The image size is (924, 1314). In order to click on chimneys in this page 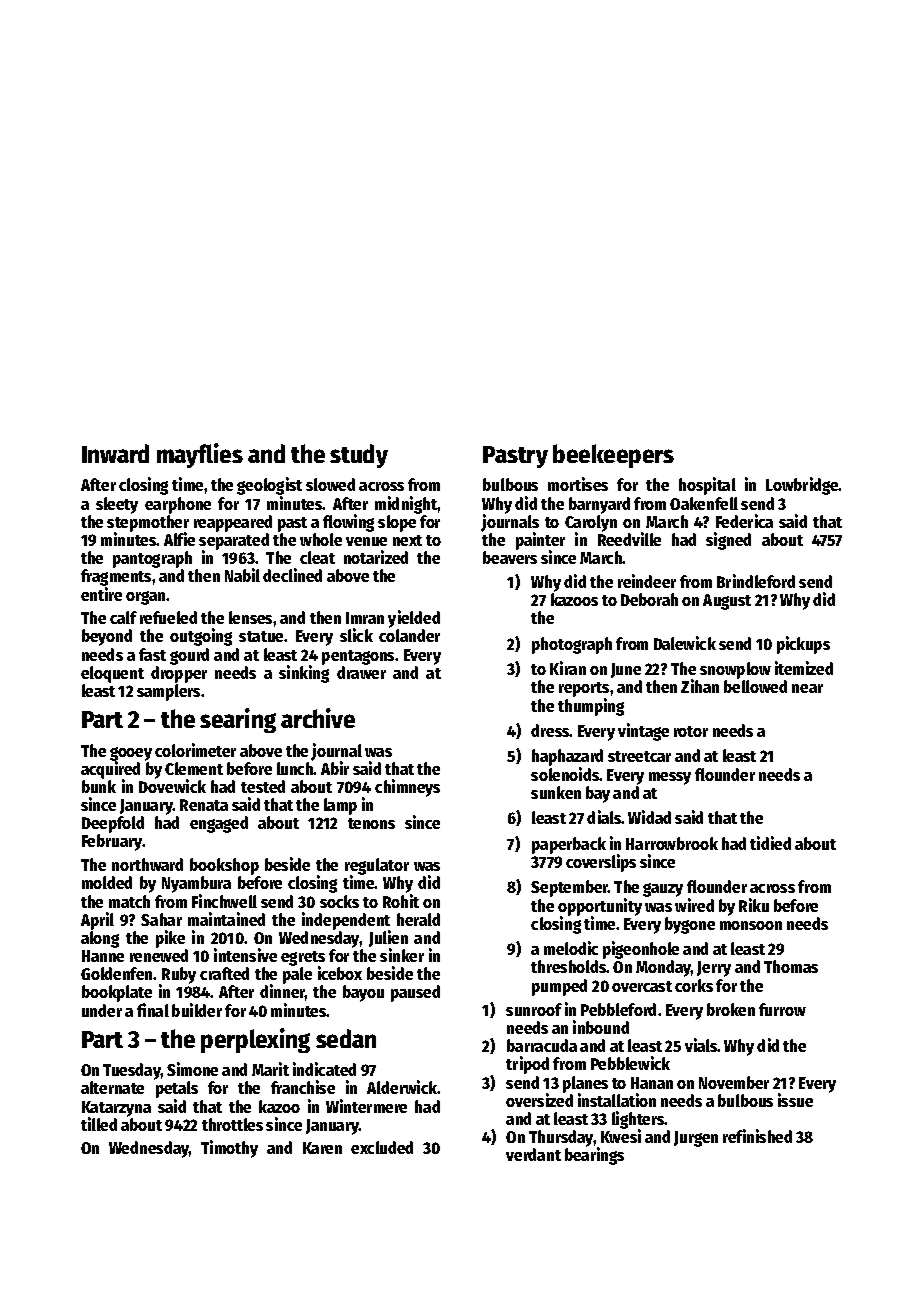, I will do `click(407, 788)`.
